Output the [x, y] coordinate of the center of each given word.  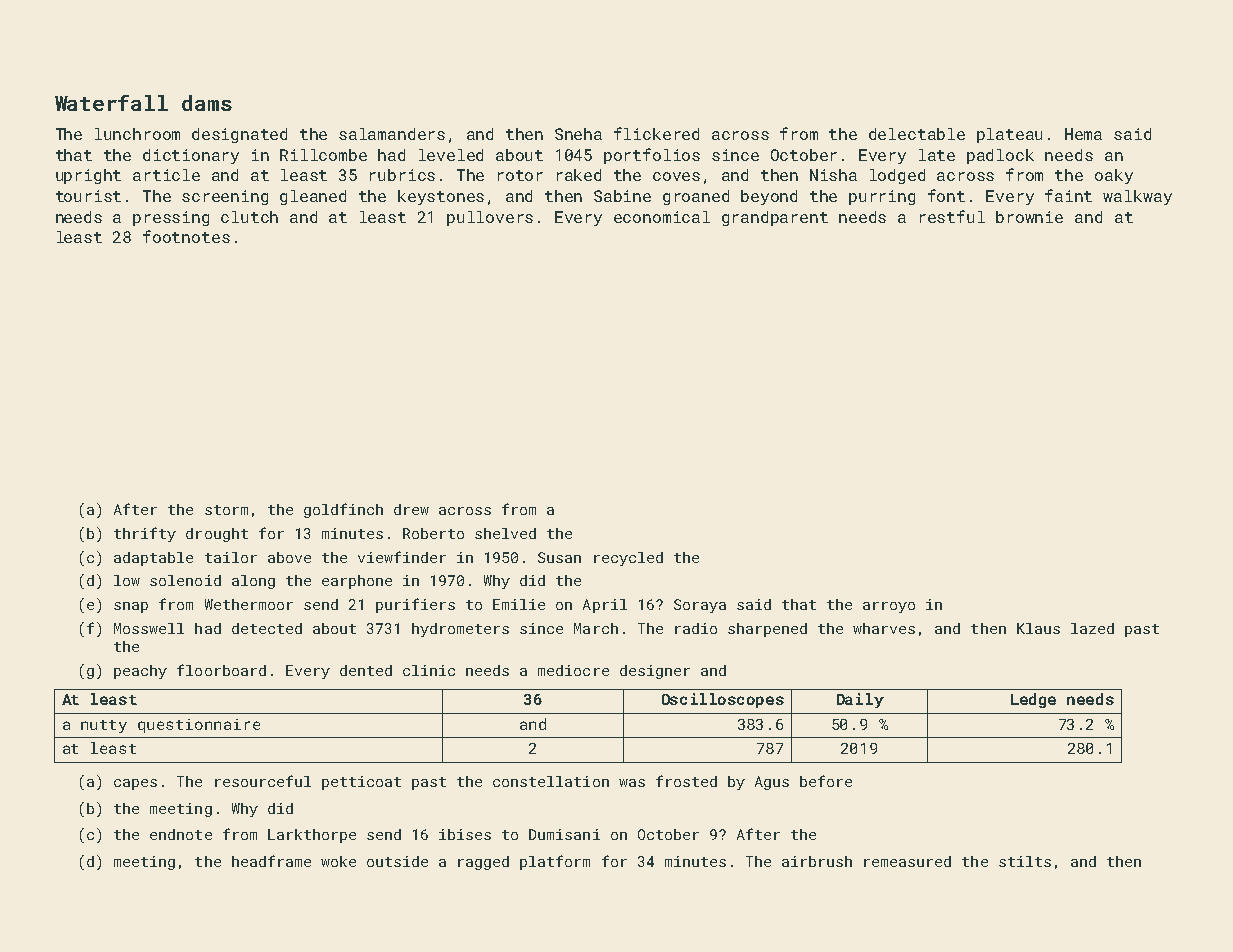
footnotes [186, 236]
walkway [1137, 197]
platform [555, 862]
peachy [140, 672]
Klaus [1038, 628]
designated [239, 135]
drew [411, 509]
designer [655, 672]
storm [226, 510]
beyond [769, 197]
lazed [1092, 628]
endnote [181, 834]
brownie [1029, 217]
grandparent [775, 218]
